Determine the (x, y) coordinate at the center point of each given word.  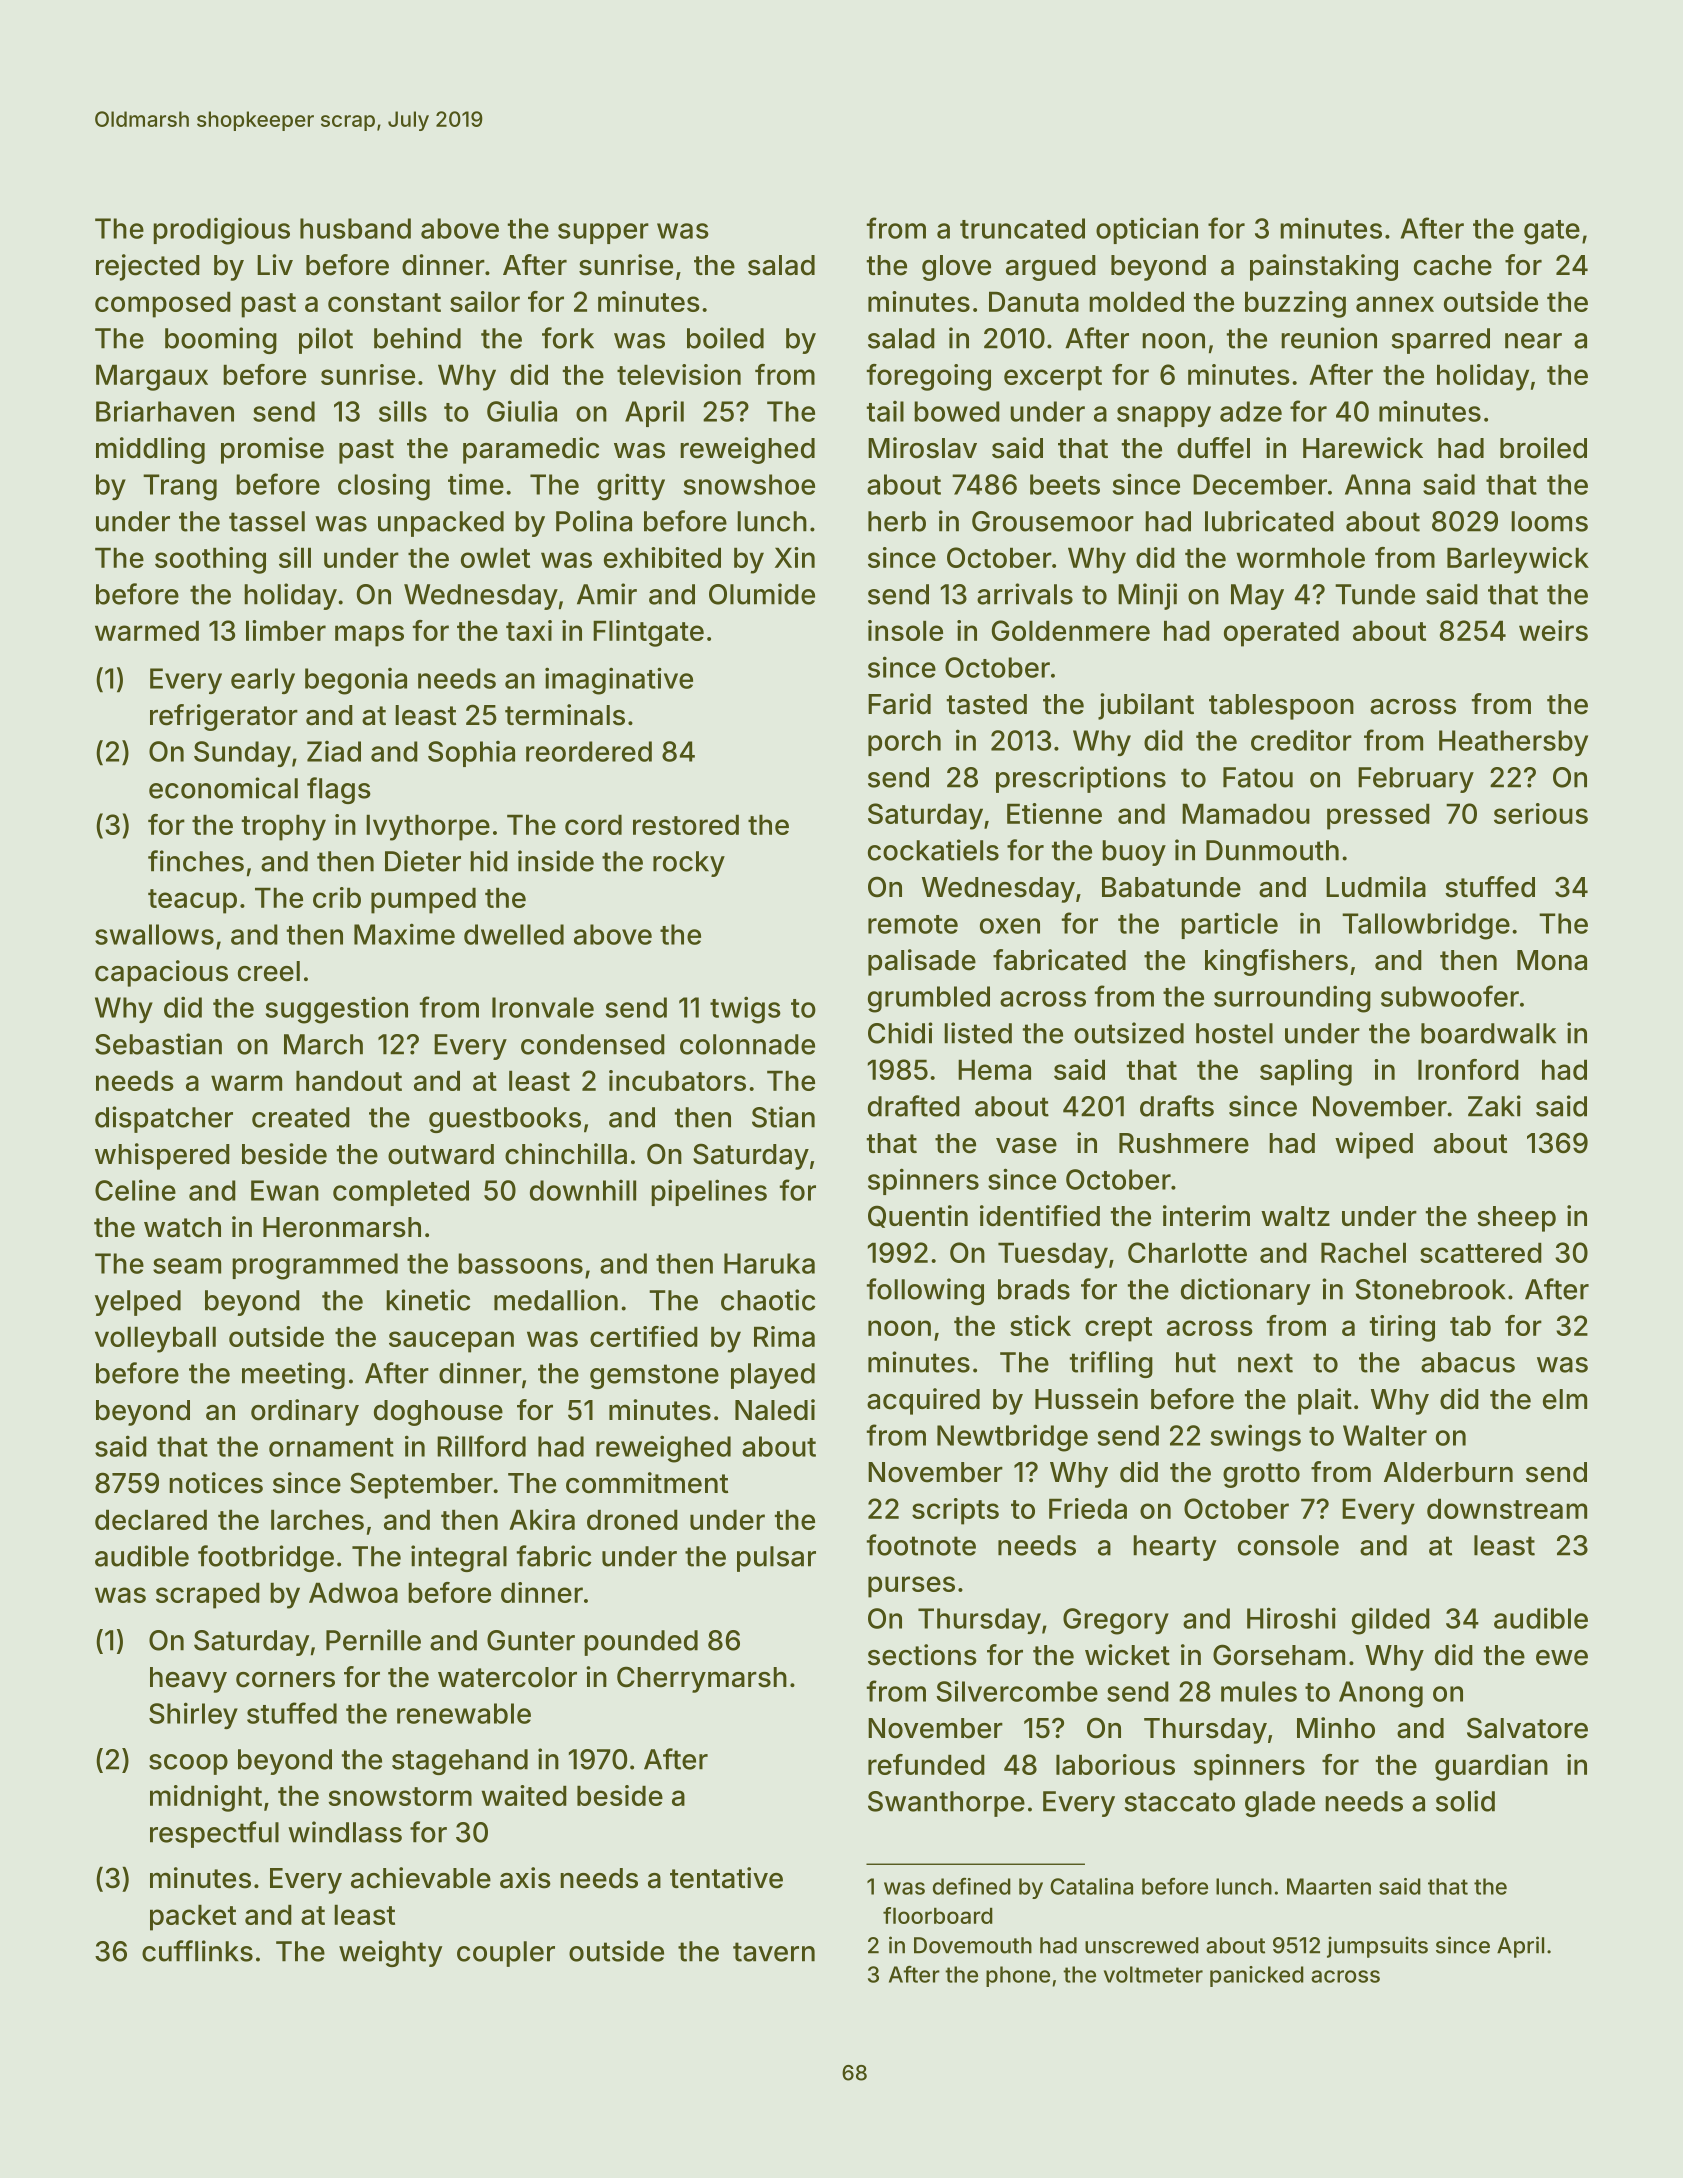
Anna (1377, 484)
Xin (795, 557)
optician (1147, 230)
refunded (926, 1764)
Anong (1381, 1694)
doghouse (438, 1413)
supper (603, 233)
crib (337, 897)
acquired (923, 1401)
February (1416, 780)
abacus (1468, 1362)
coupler (506, 1954)
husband (355, 228)
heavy (188, 1680)
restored (686, 824)
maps (369, 636)
